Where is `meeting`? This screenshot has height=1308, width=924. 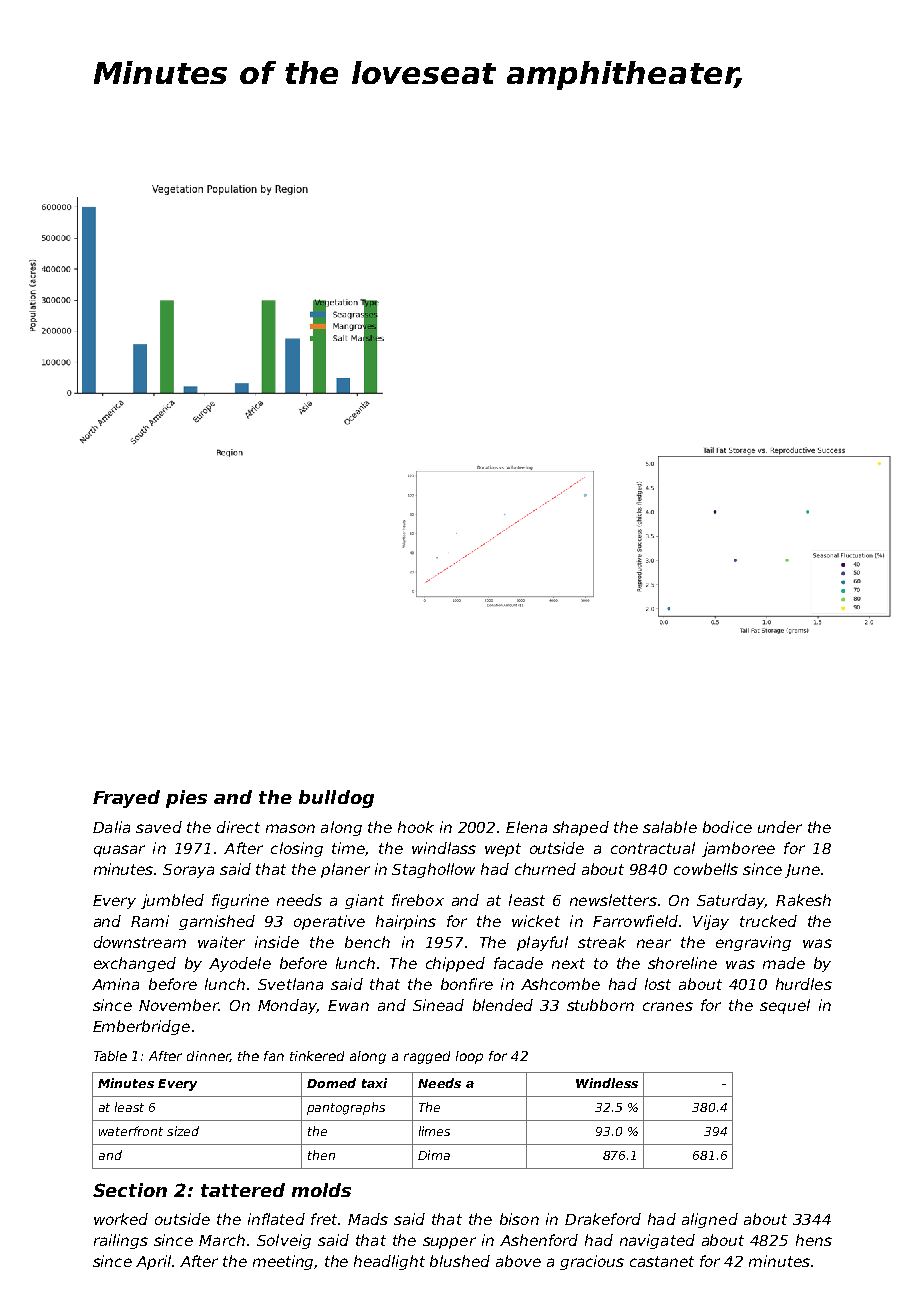
meeting is located at coordinates (284, 1262).
